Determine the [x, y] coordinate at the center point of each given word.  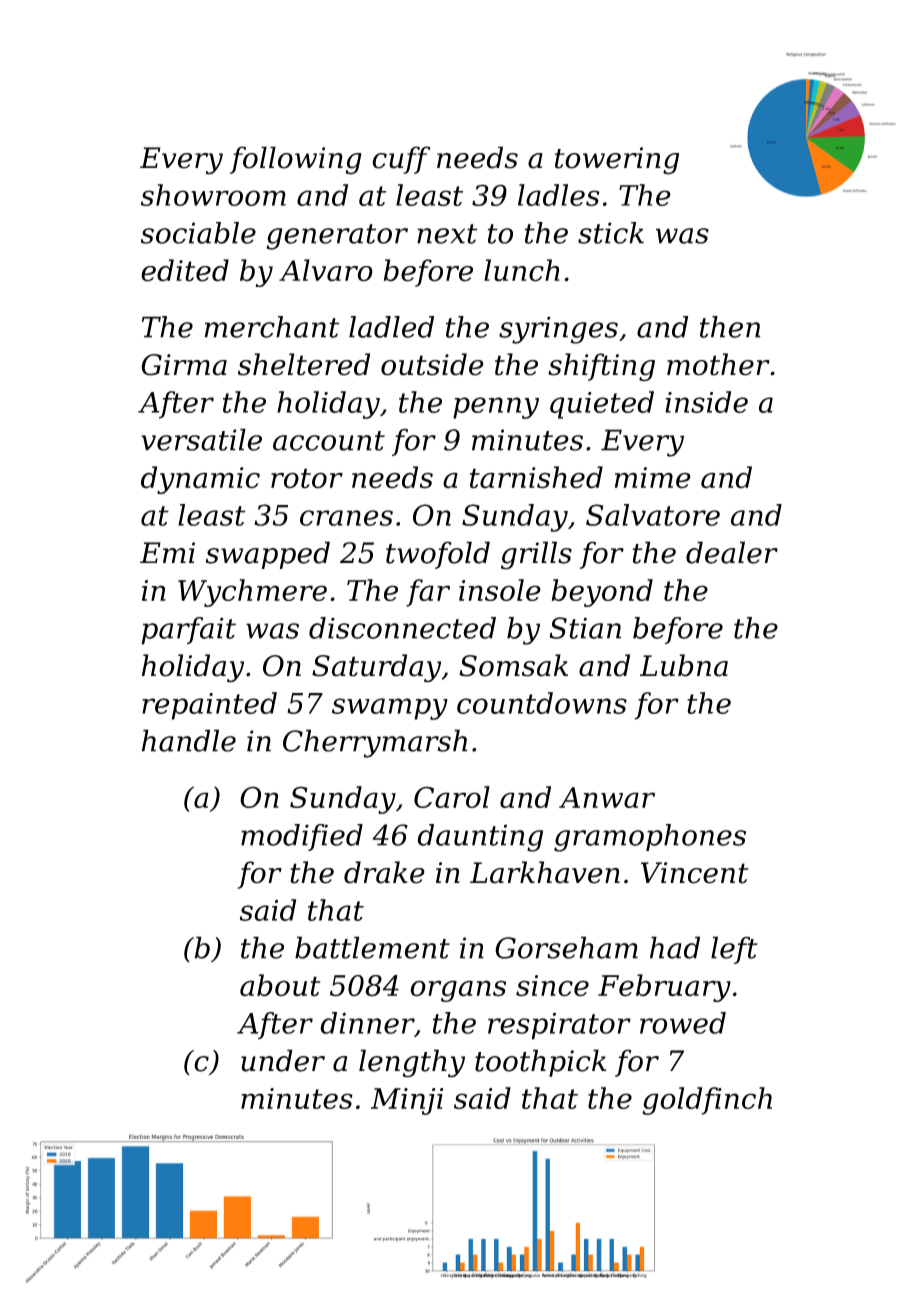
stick [611, 233]
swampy [390, 709]
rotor [307, 478]
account [329, 441]
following [296, 160]
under [283, 1060]
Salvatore [653, 515]
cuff [401, 160]
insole [500, 590]
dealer [732, 552]
